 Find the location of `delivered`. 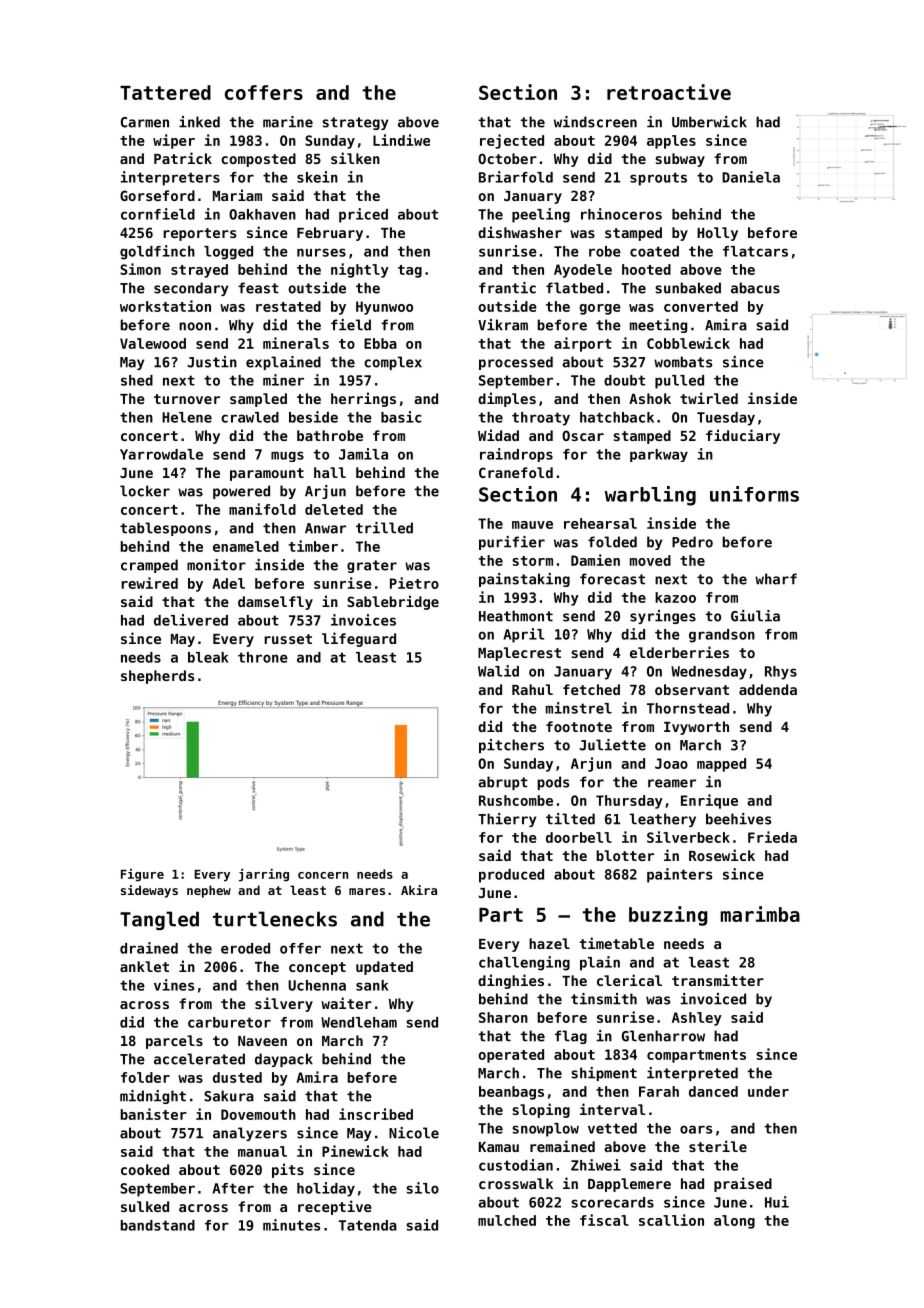

delivered is located at coordinates (191, 620).
